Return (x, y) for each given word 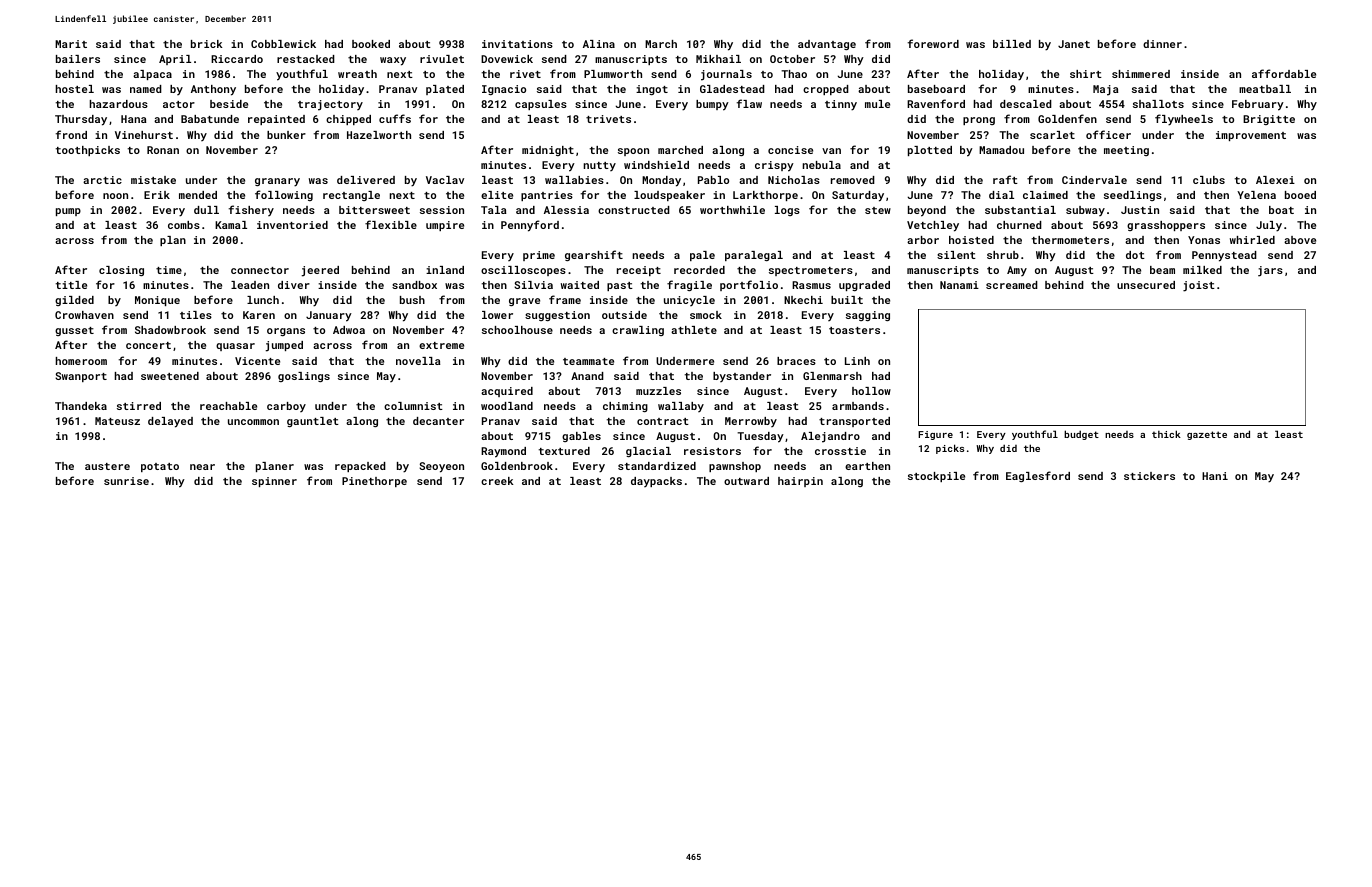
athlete (694, 330)
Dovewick (507, 59)
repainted (276, 120)
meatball (1265, 89)
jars (1270, 271)
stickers (1149, 476)
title (71, 285)
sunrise (126, 481)
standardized (657, 466)
